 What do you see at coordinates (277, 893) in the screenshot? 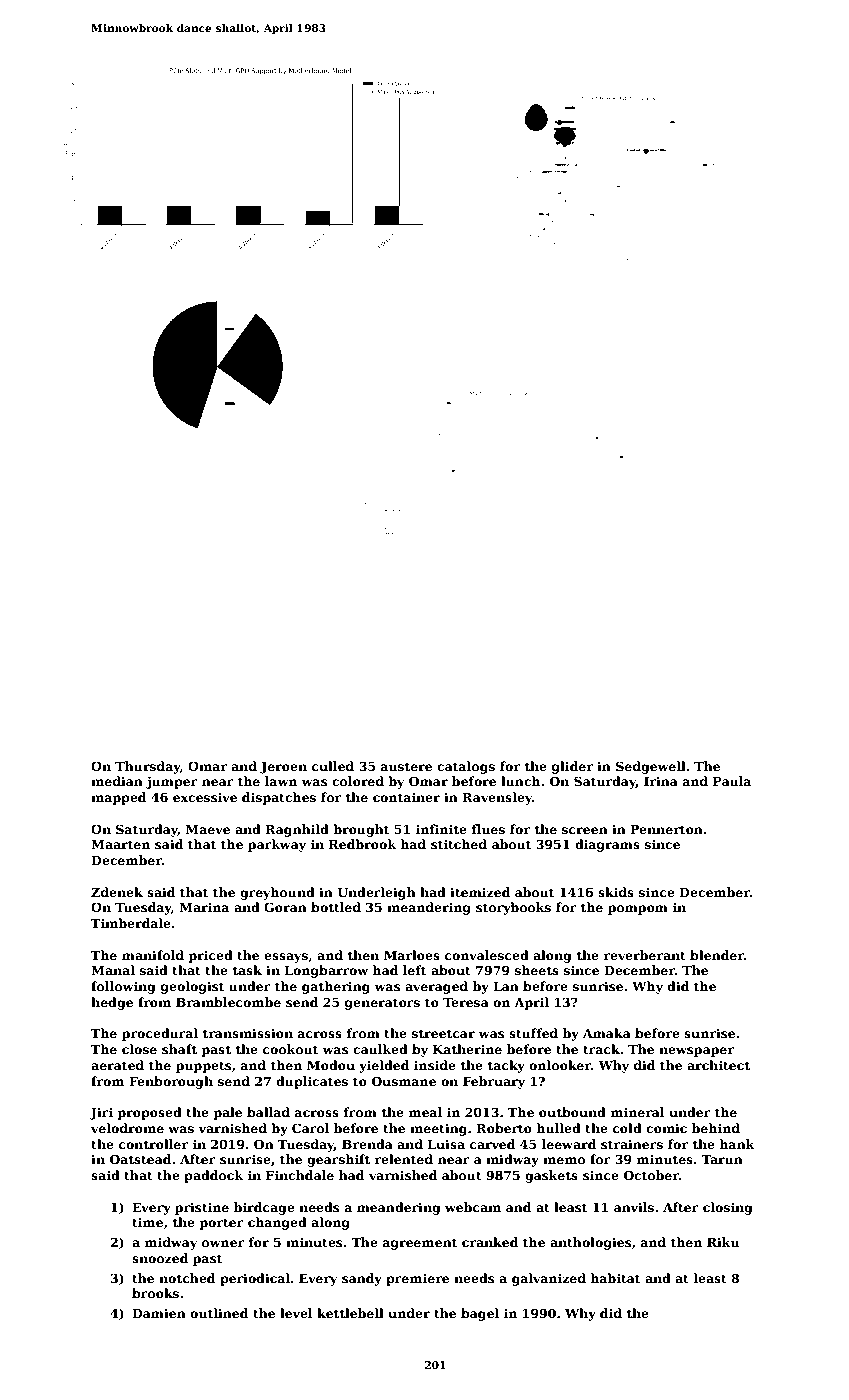
I see `greyhound` at bounding box center [277, 893].
